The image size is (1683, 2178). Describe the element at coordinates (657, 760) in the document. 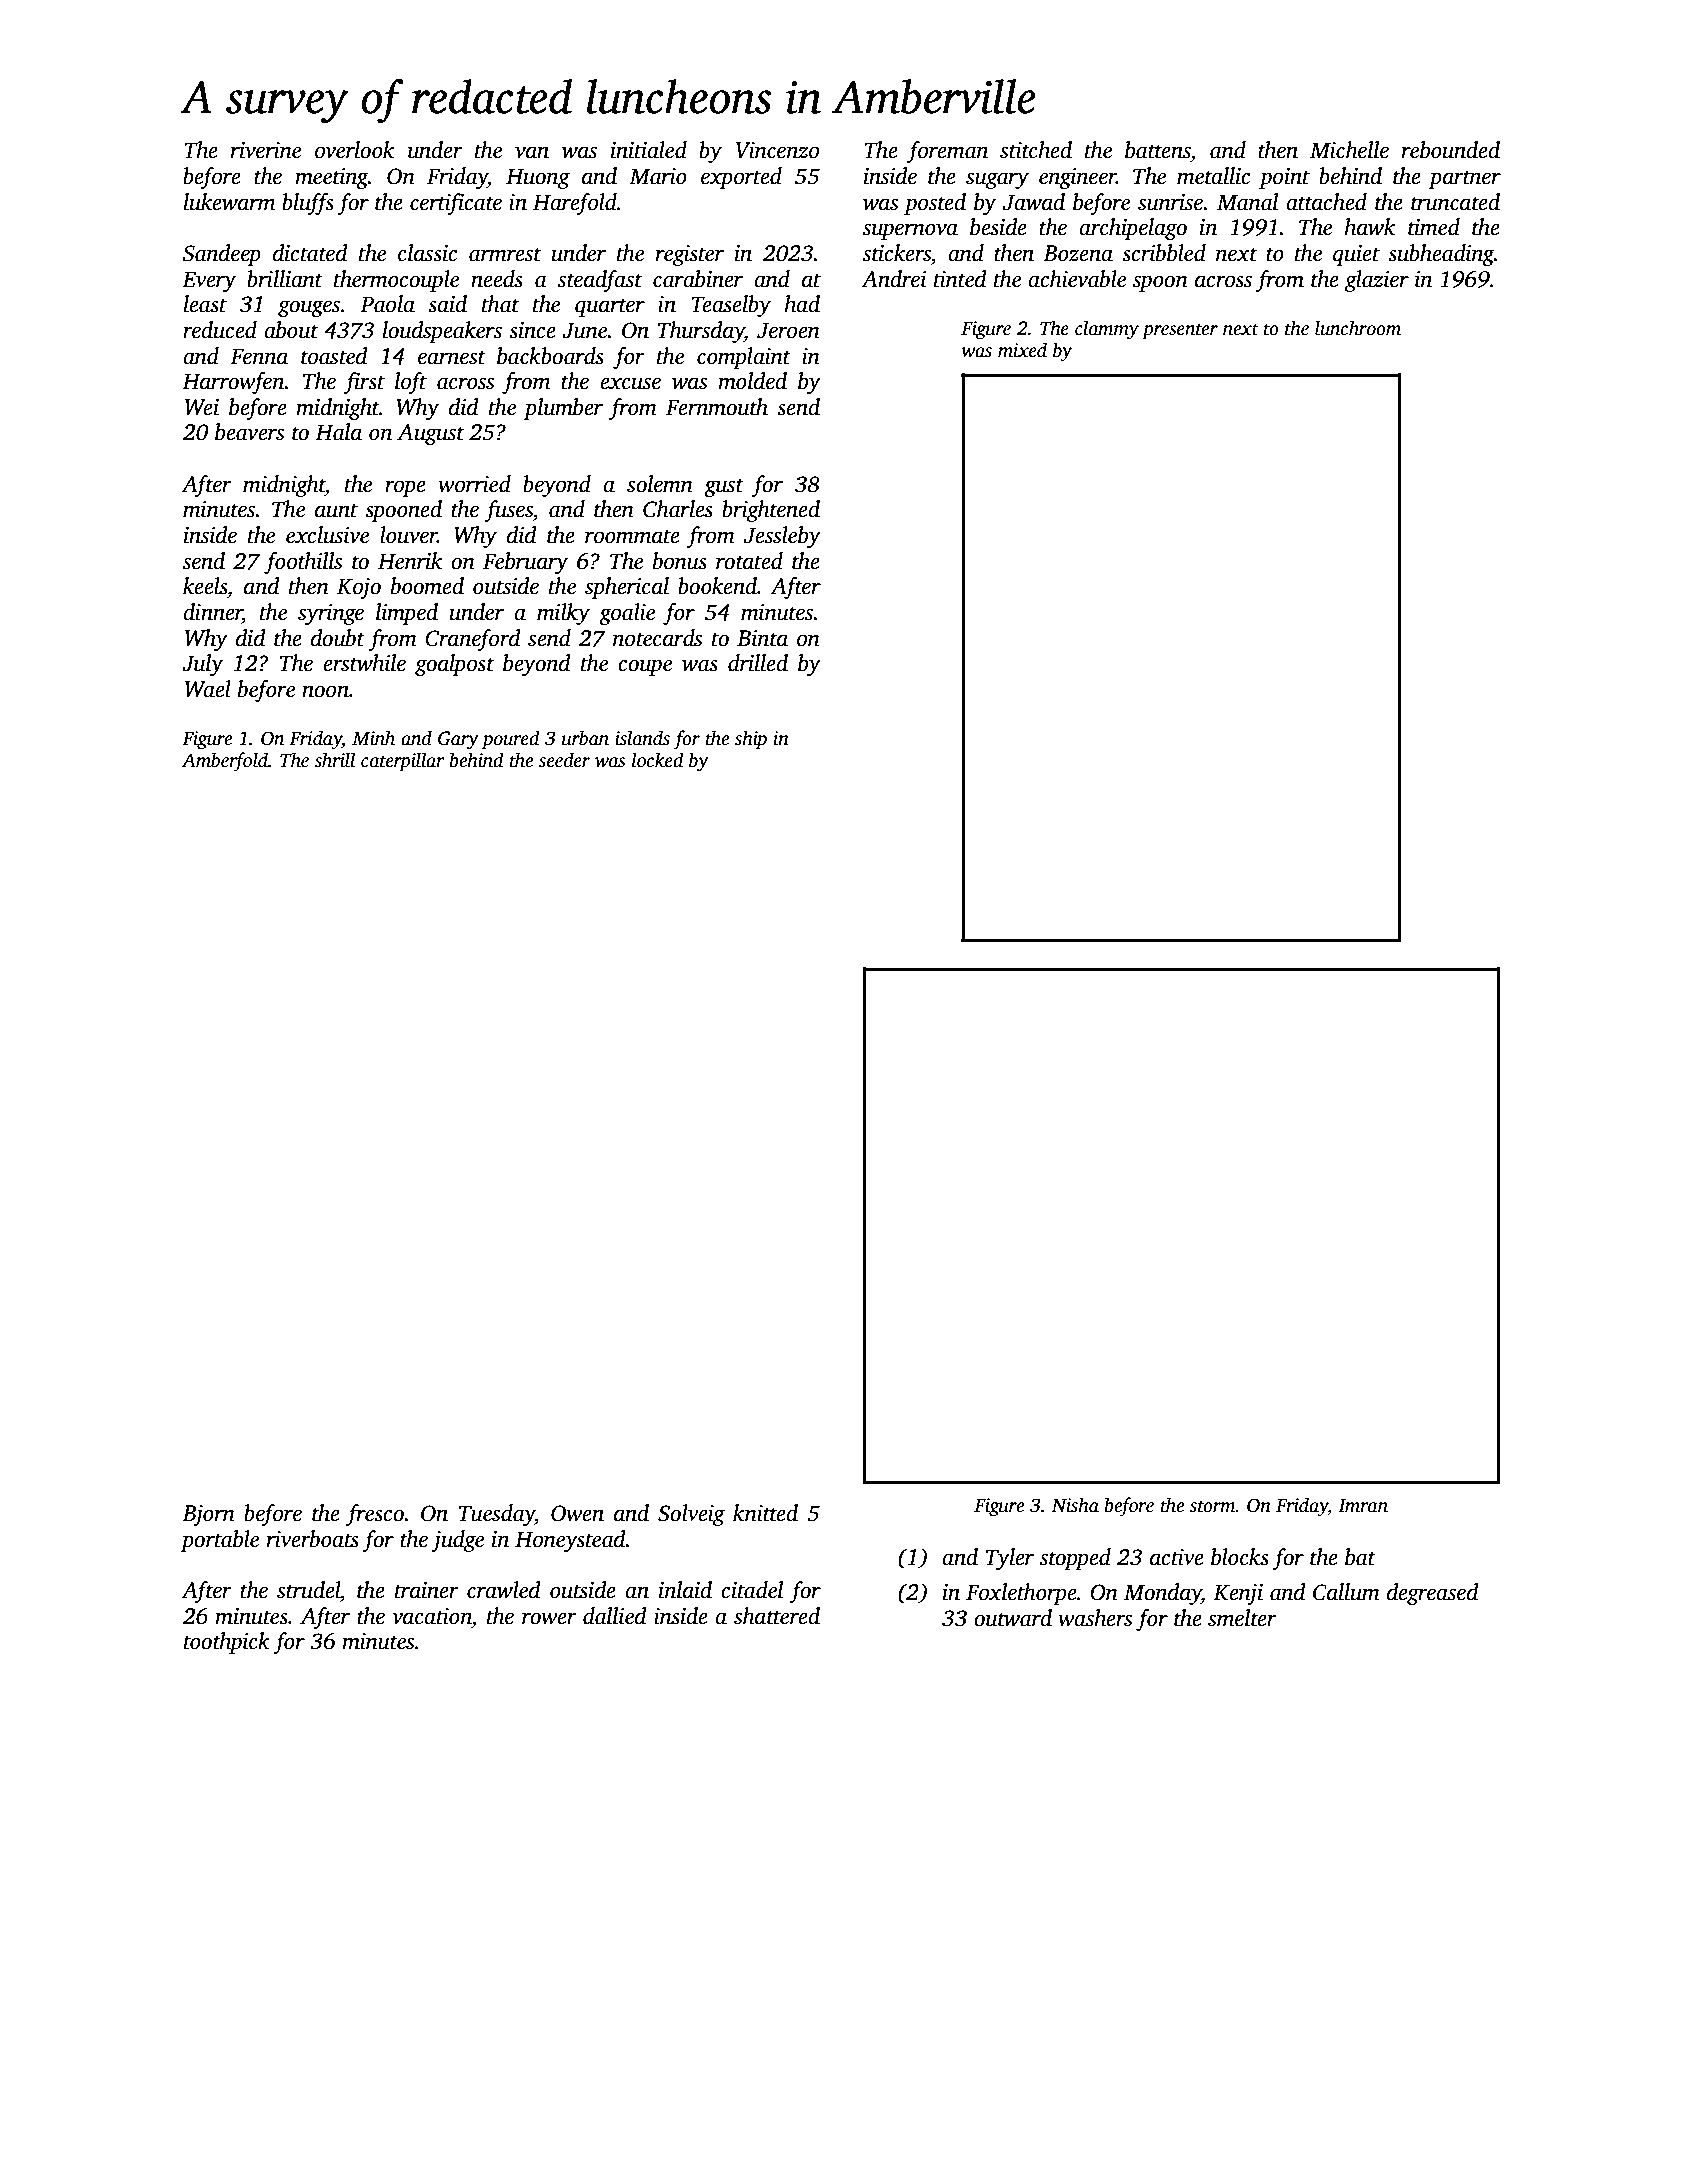

I see `locked` at that location.
